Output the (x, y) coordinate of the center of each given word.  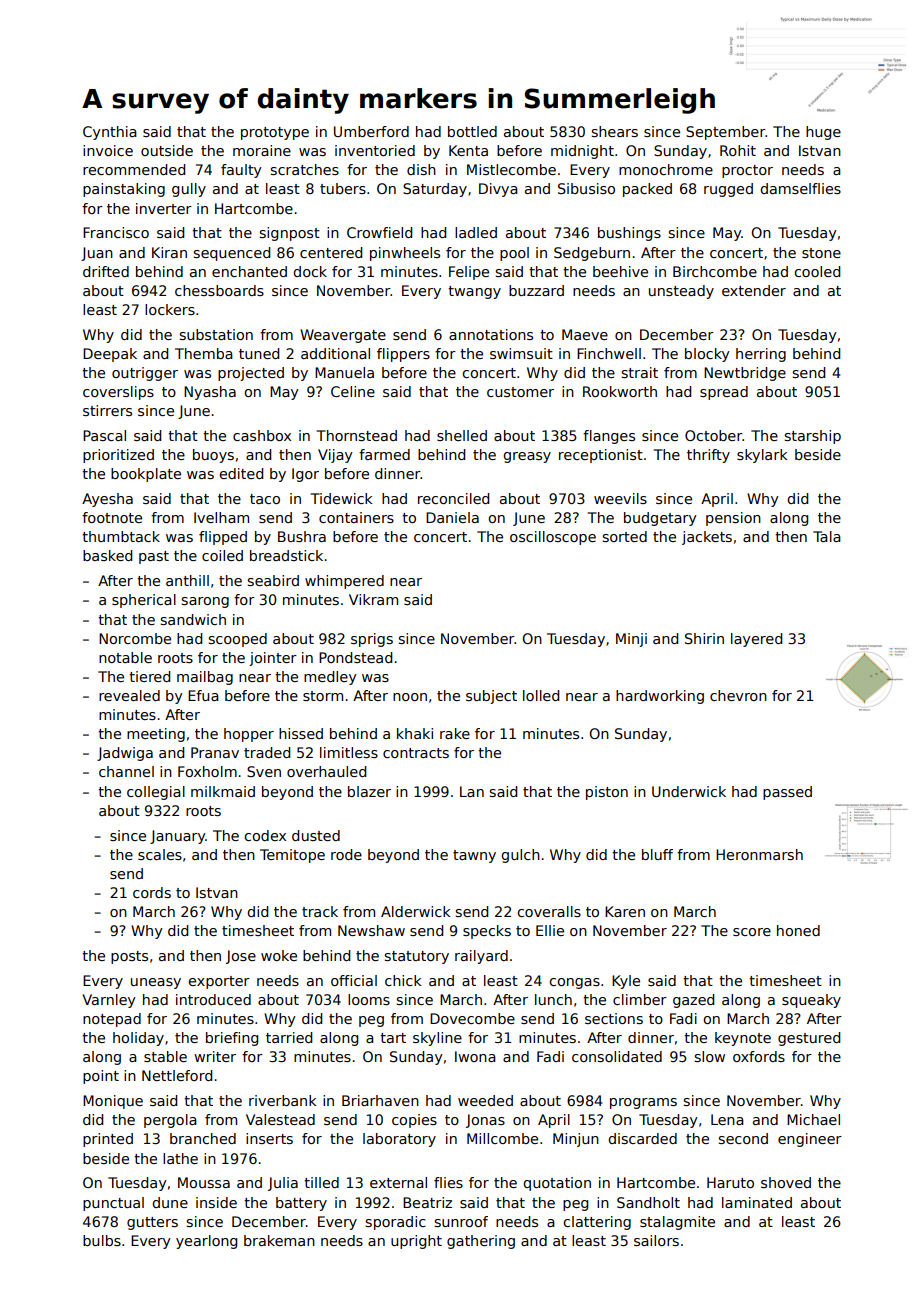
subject (491, 697)
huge (823, 133)
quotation (557, 1184)
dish (421, 169)
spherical (144, 601)
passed (787, 793)
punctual (113, 1204)
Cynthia (110, 133)
